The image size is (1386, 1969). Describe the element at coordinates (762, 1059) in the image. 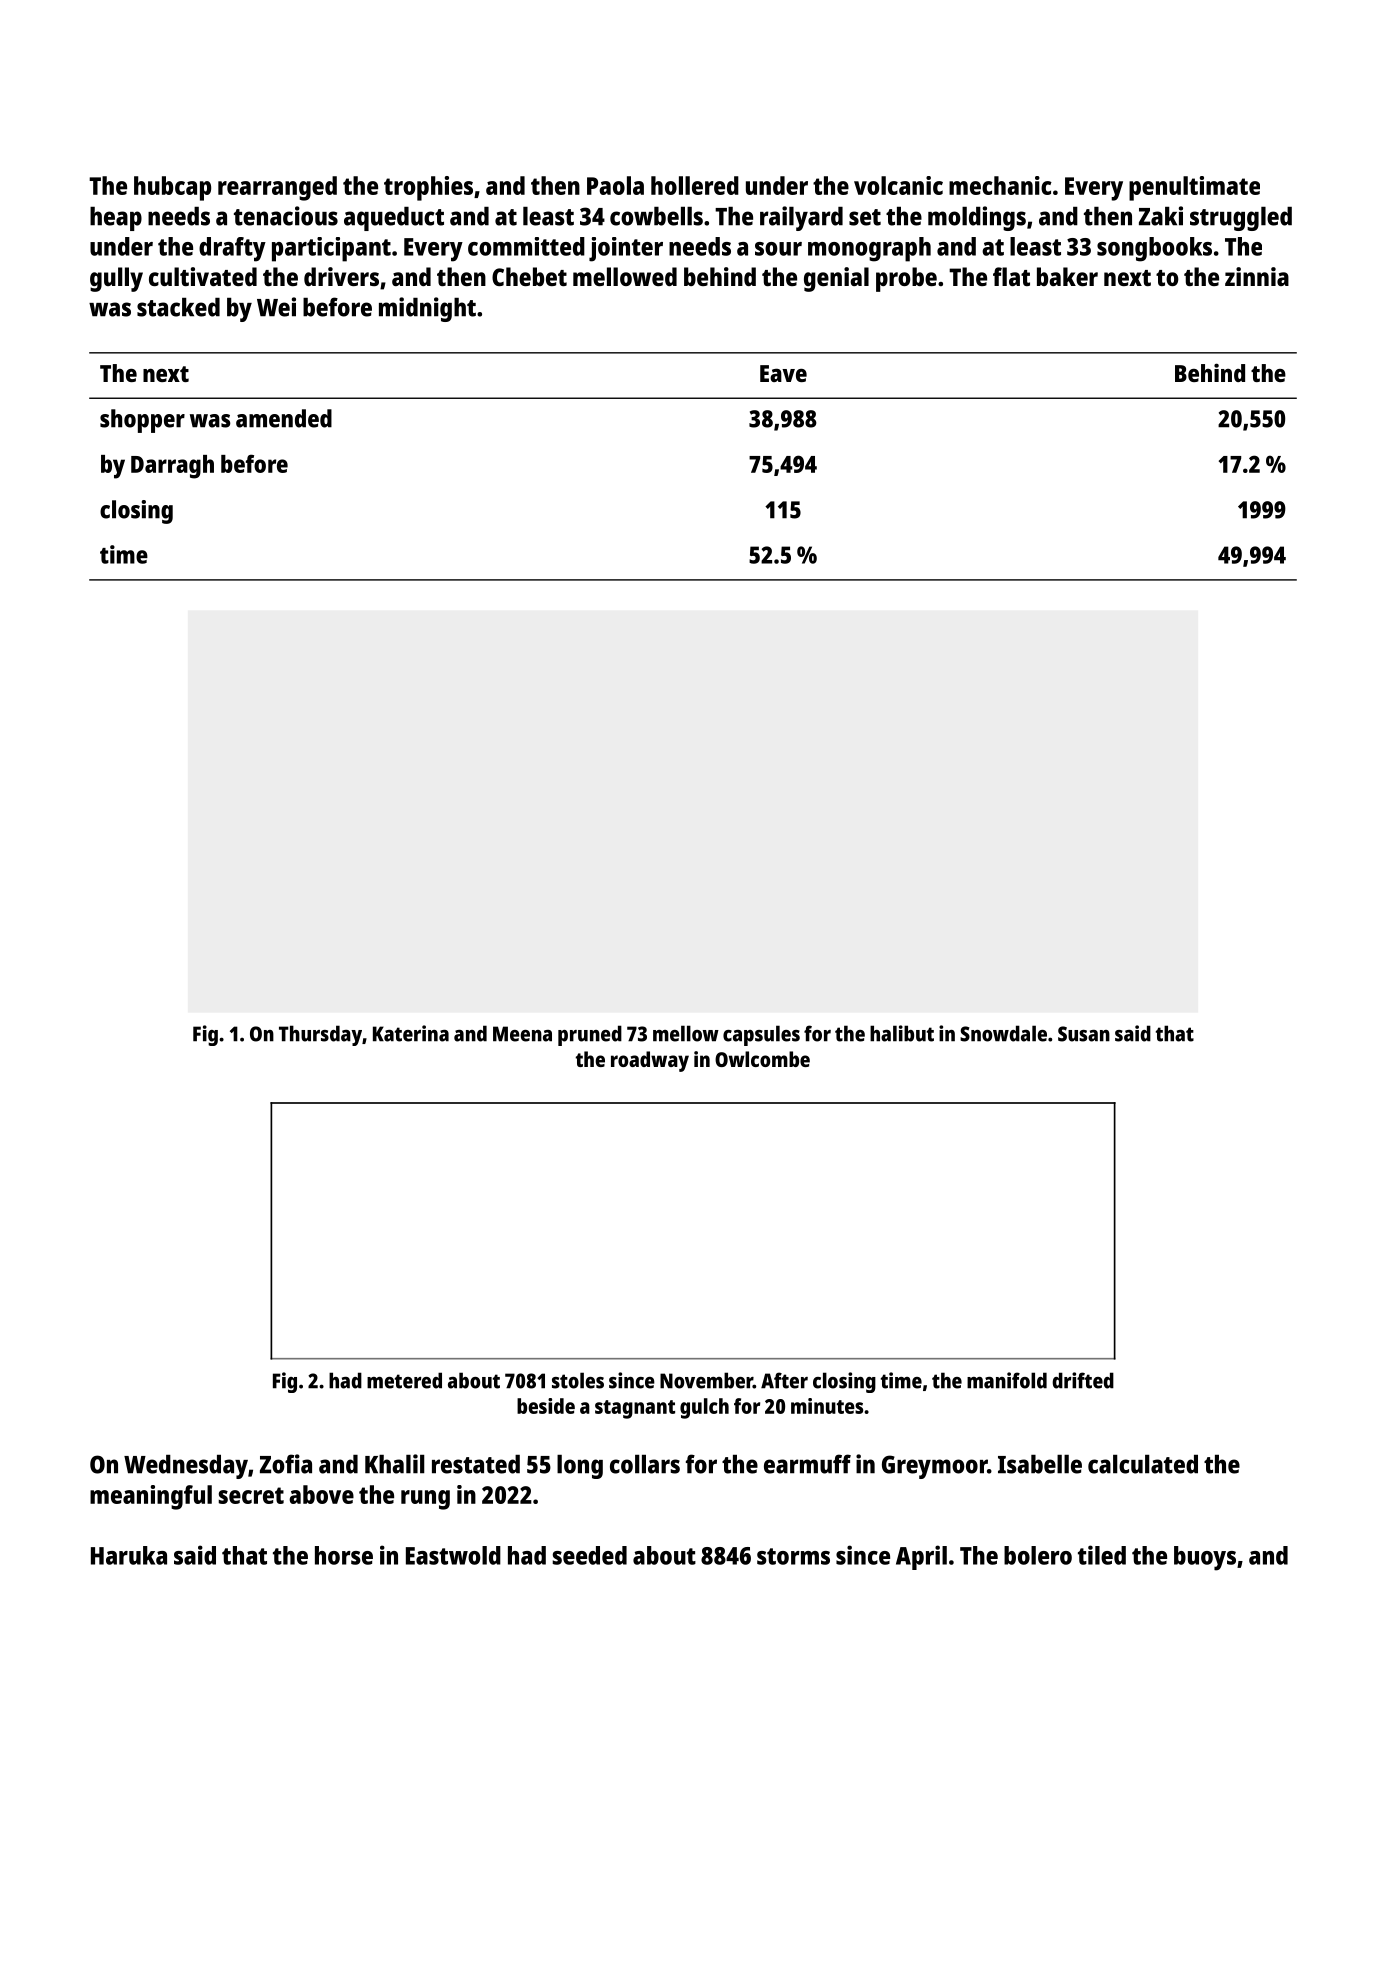

I see `Owlcombe` at that location.
